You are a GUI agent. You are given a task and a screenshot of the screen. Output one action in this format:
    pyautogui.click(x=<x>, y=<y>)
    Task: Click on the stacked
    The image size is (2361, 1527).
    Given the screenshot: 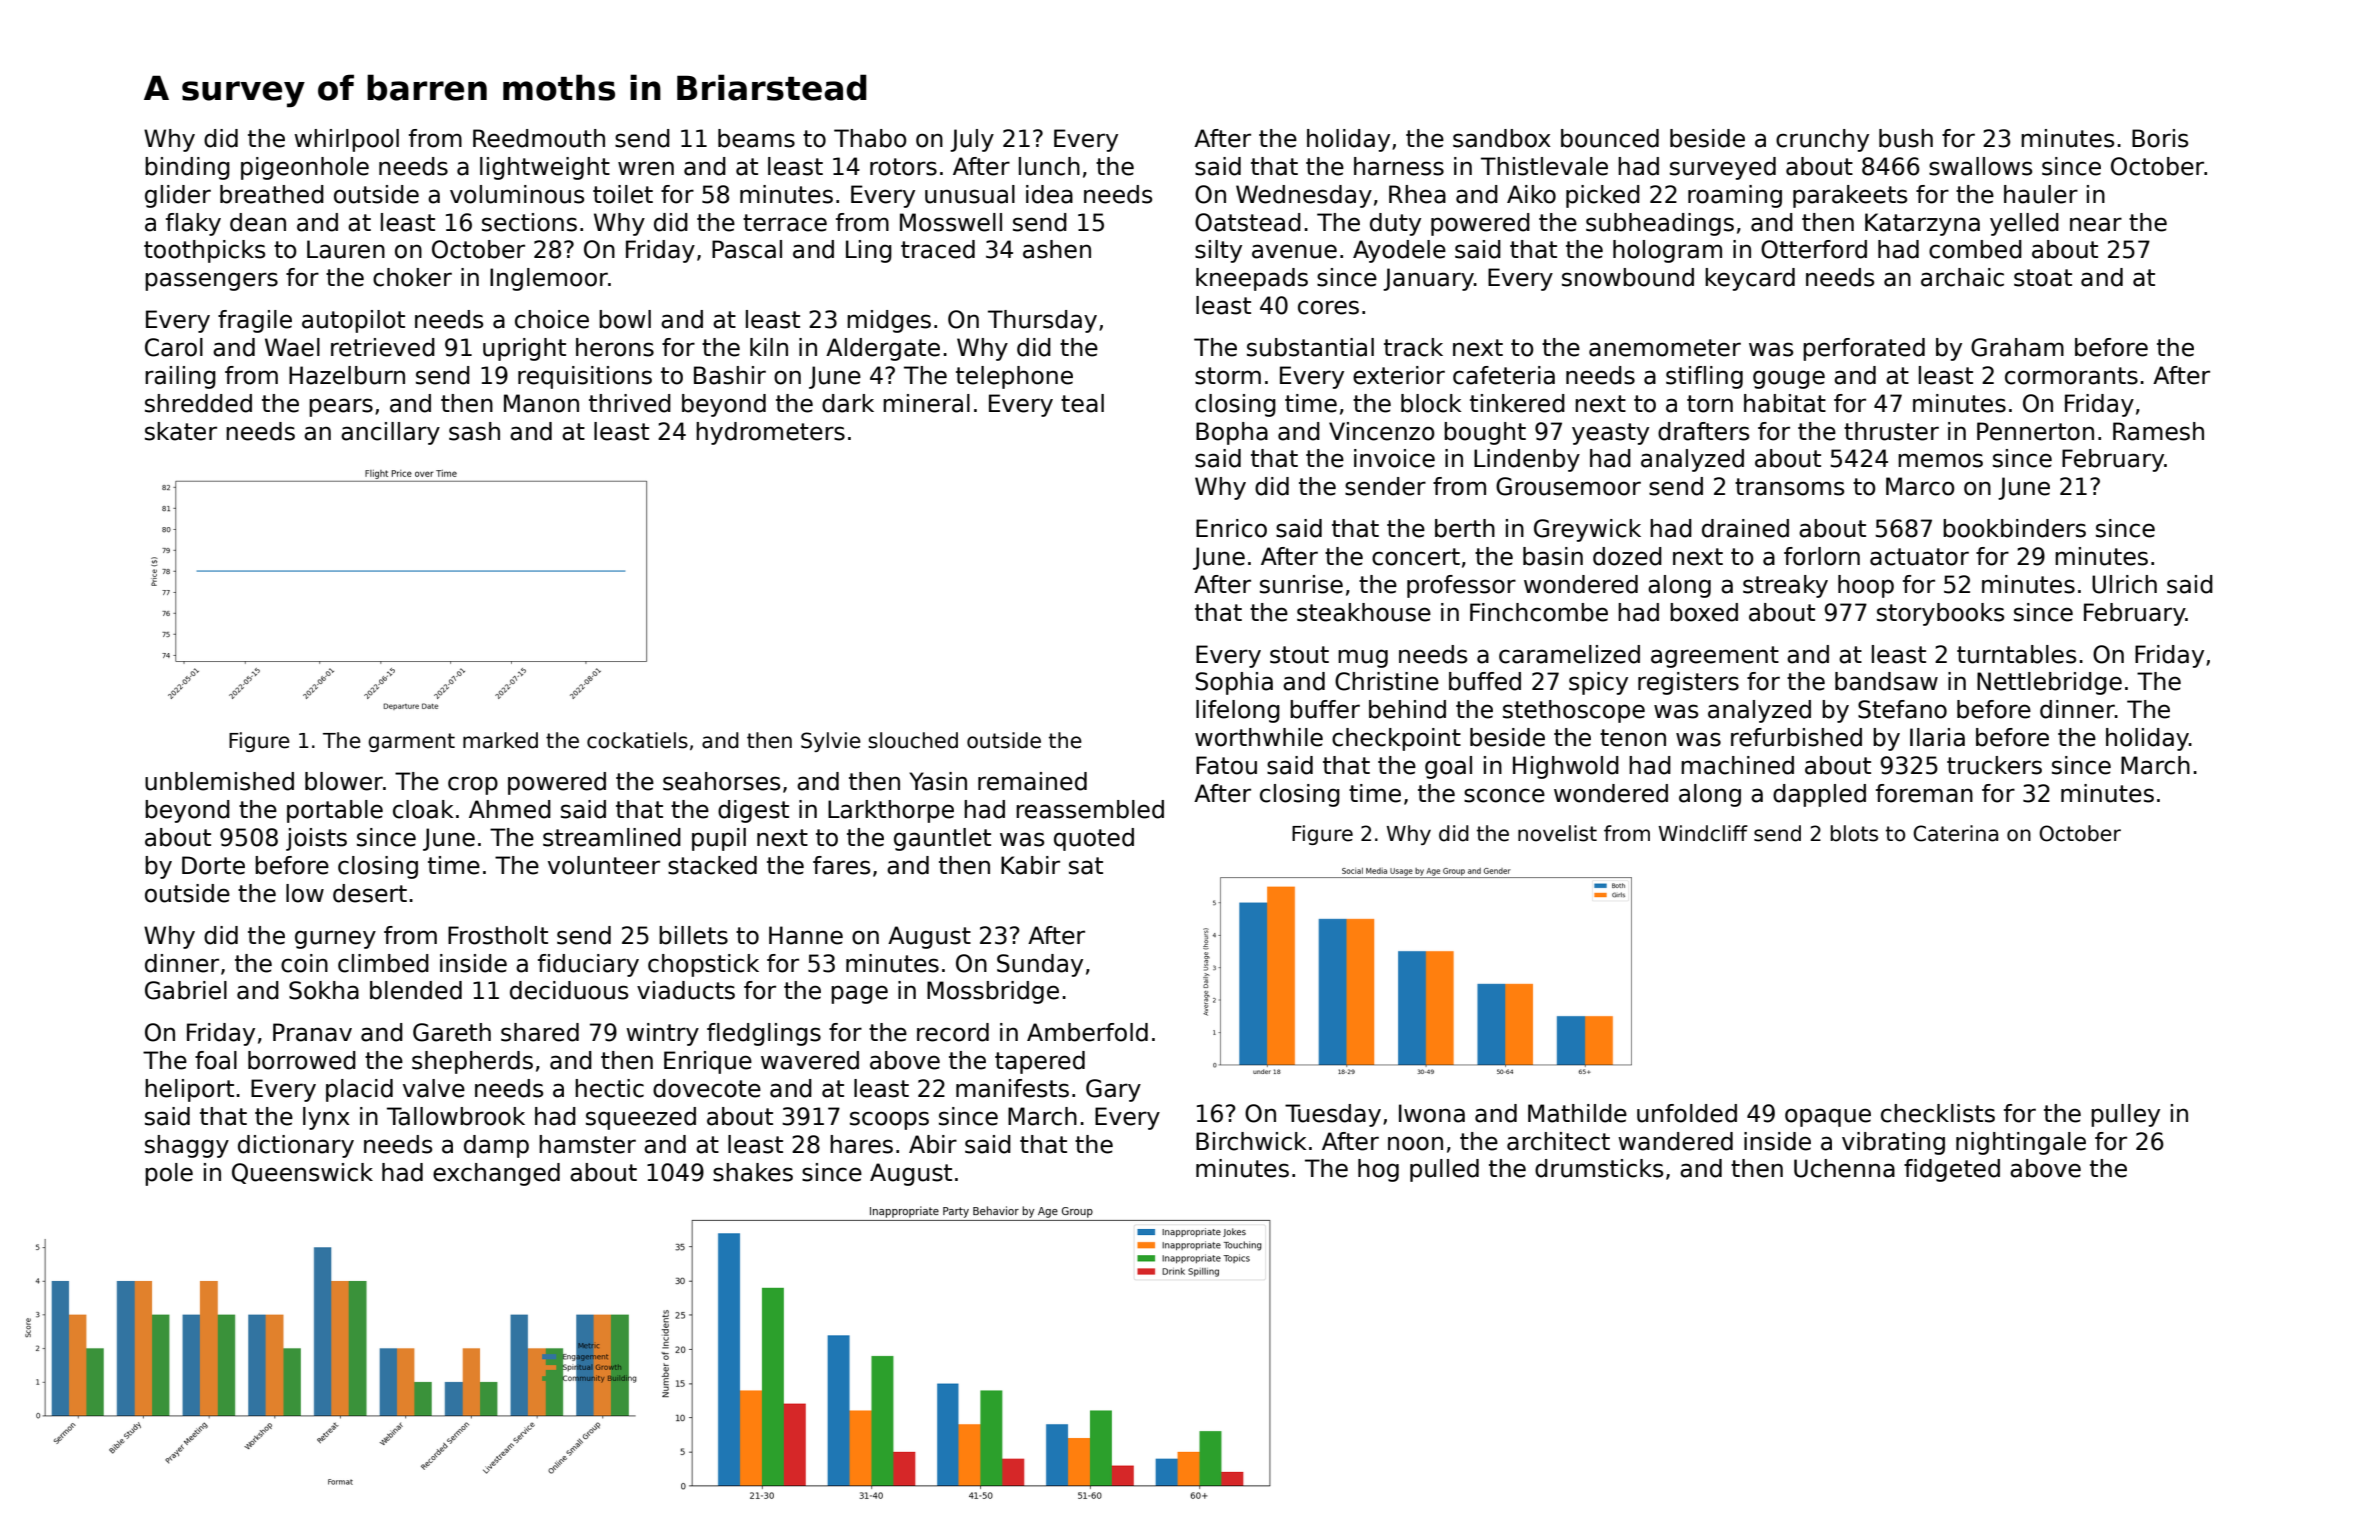 What is the action you would take?
    pyautogui.click(x=712, y=865)
